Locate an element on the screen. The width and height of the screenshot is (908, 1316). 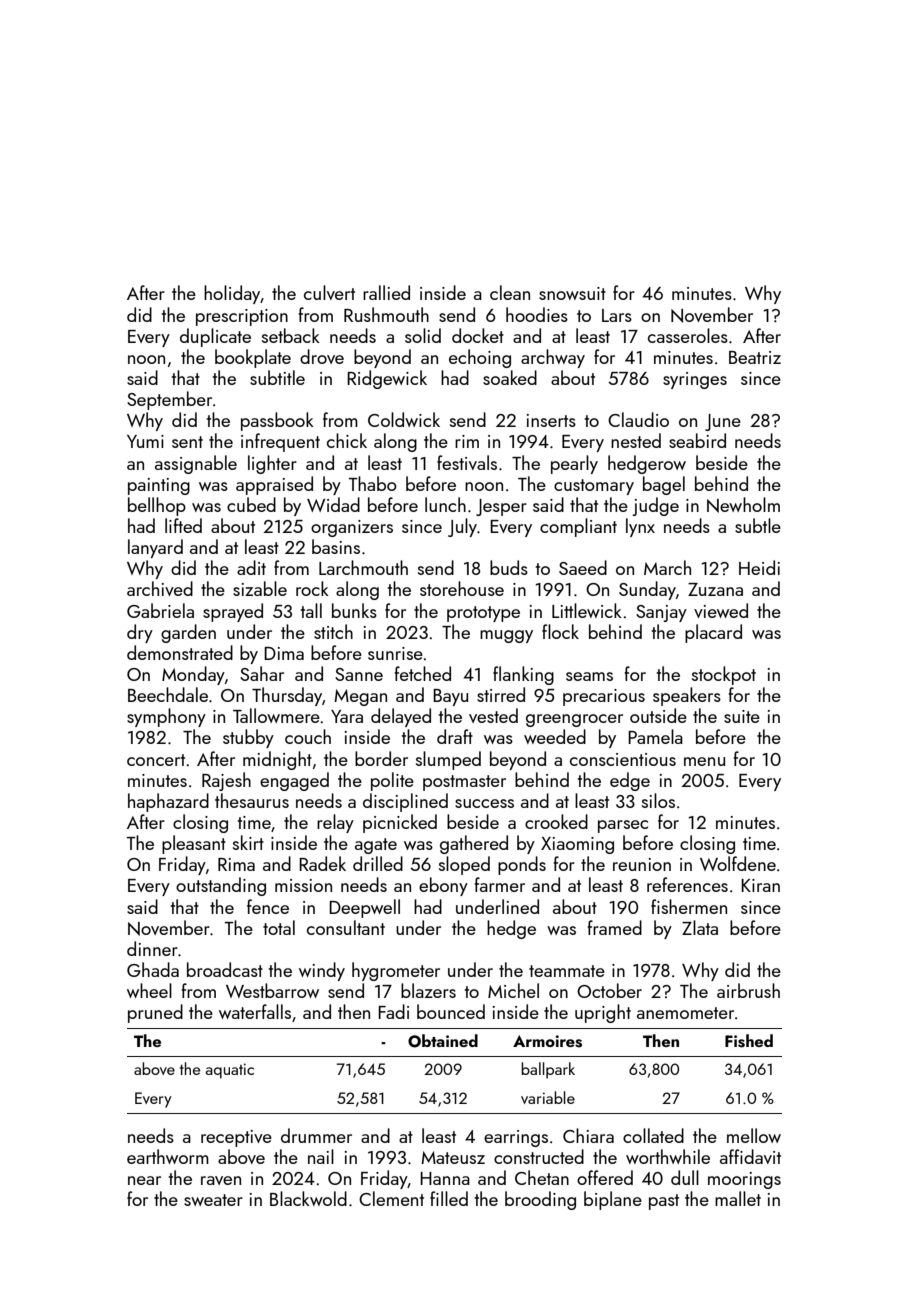
June is located at coordinates (723, 422).
